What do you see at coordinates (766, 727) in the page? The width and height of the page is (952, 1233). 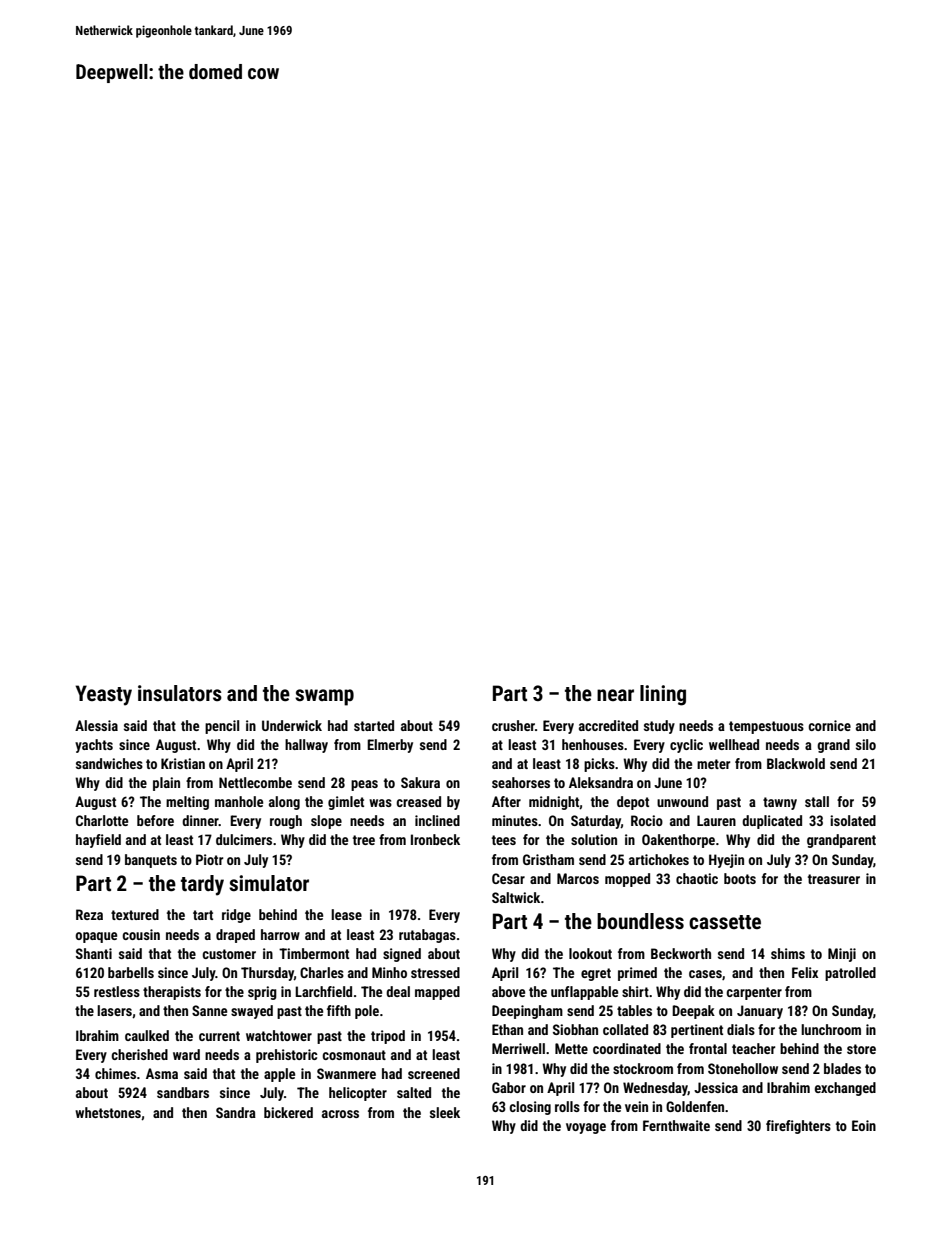 I see `tempestuous` at bounding box center [766, 727].
